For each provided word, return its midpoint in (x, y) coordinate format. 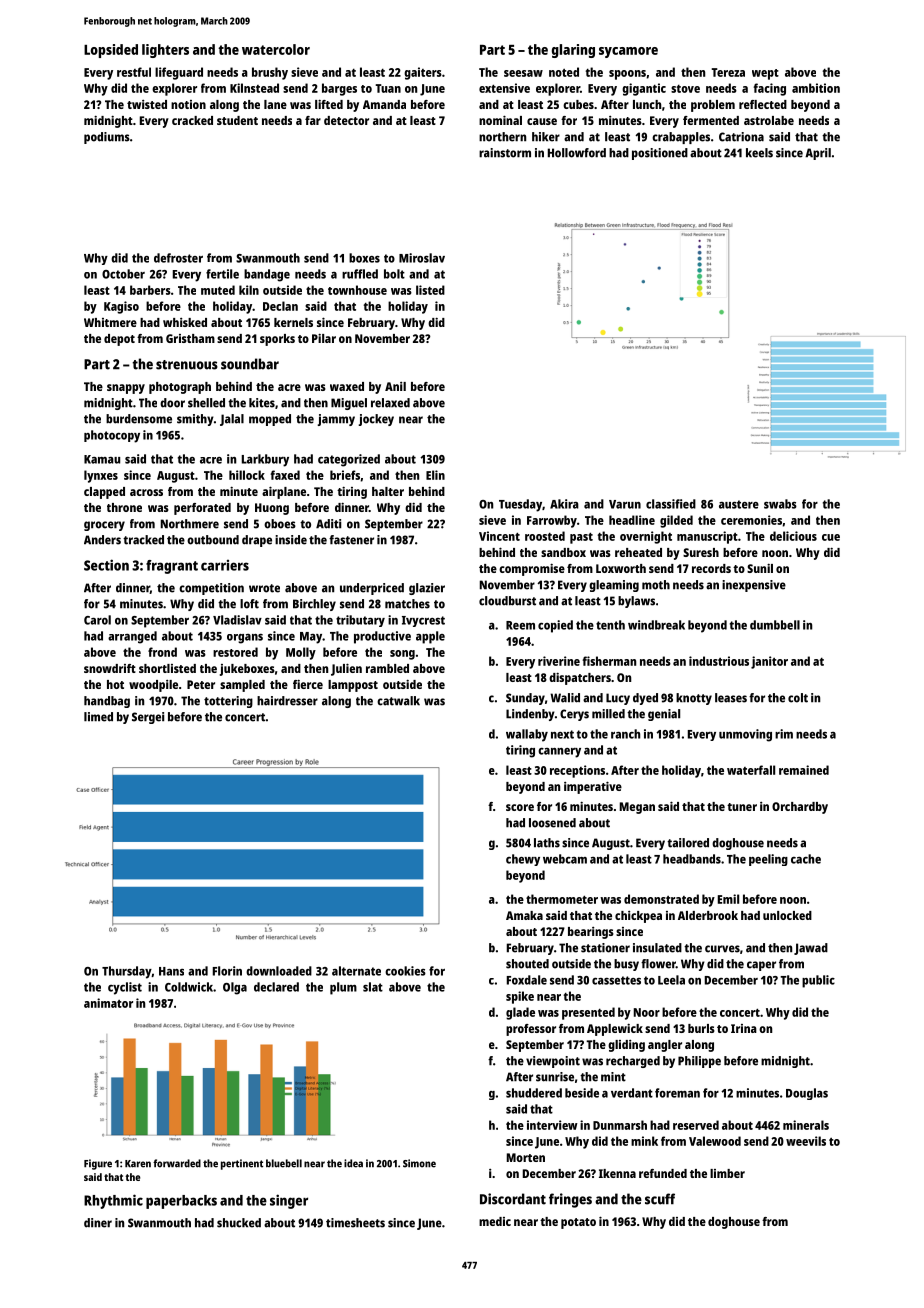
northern (502, 137)
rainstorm (505, 153)
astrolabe (769, 120)
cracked (192, 120)
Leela (671, 980)
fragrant (172, 567)
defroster (178, 258)
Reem (520, 625)
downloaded (279, 971)
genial (664, 715)
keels (759, 153)
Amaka (524, 915)
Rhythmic (113, 1201)
